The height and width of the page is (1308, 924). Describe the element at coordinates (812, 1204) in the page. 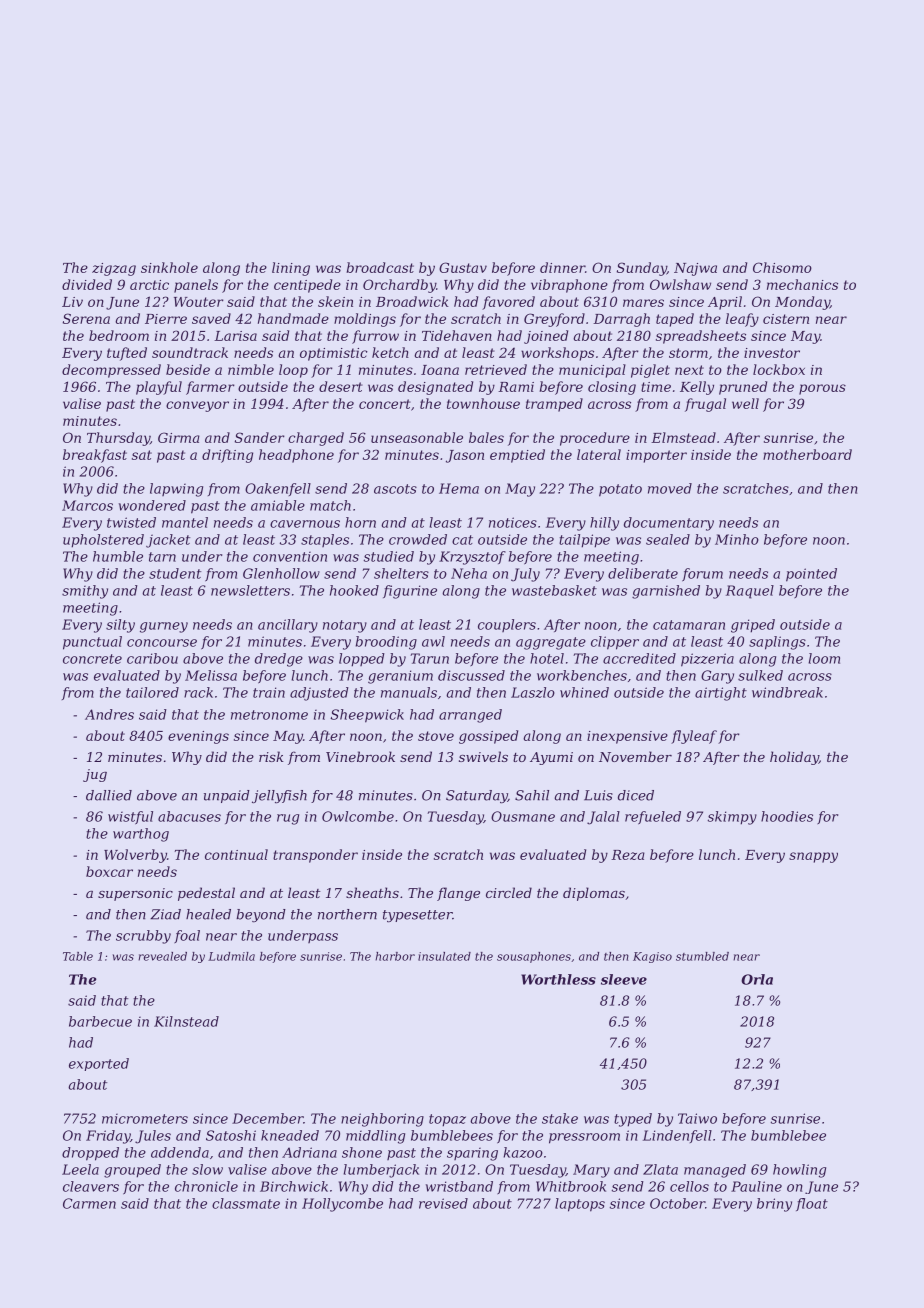

I see `float` at that location.
